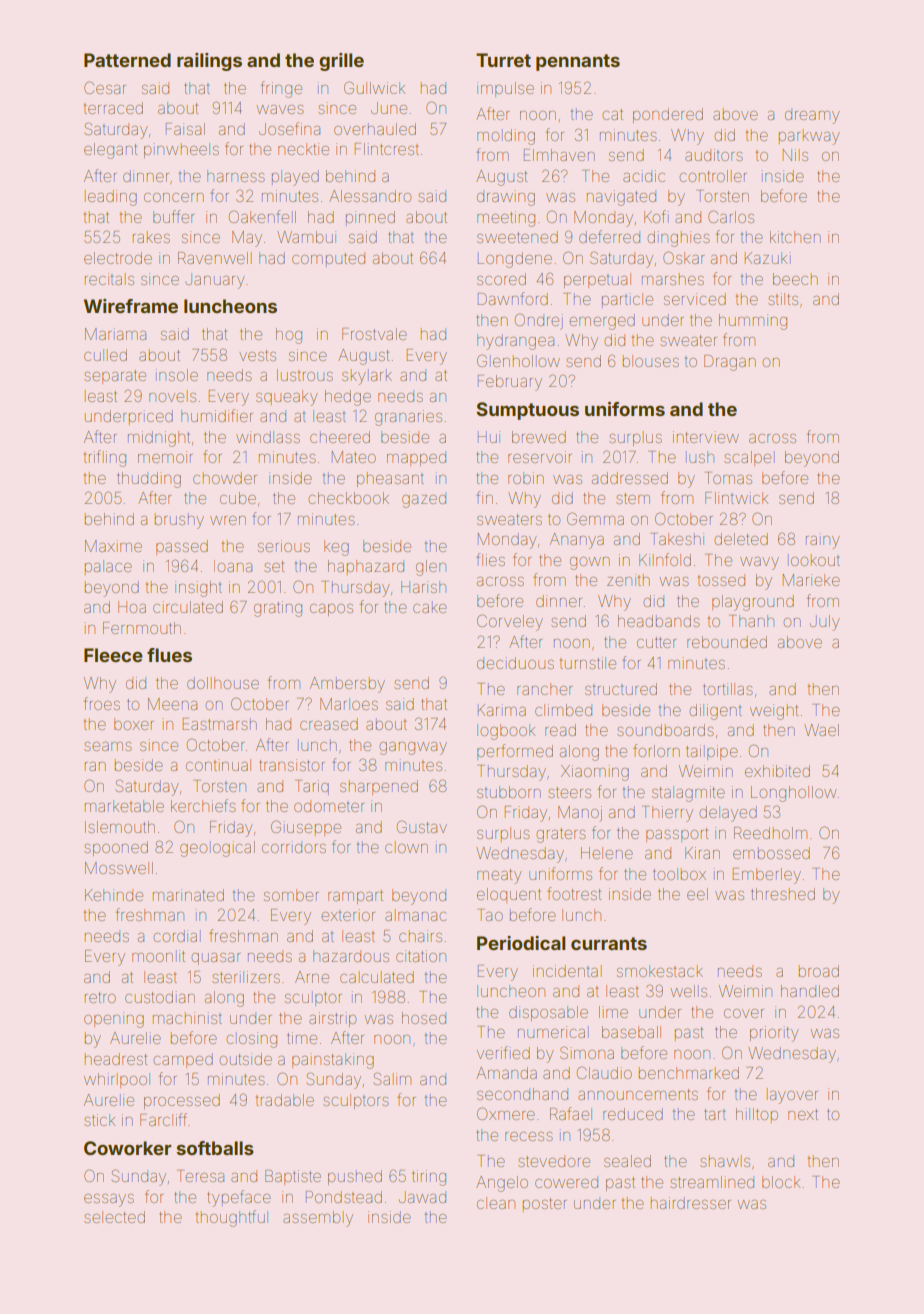  What do you see at coordinates (278, 609) in the screenshot?
I see `grating` at bounding box center [278, 609].
